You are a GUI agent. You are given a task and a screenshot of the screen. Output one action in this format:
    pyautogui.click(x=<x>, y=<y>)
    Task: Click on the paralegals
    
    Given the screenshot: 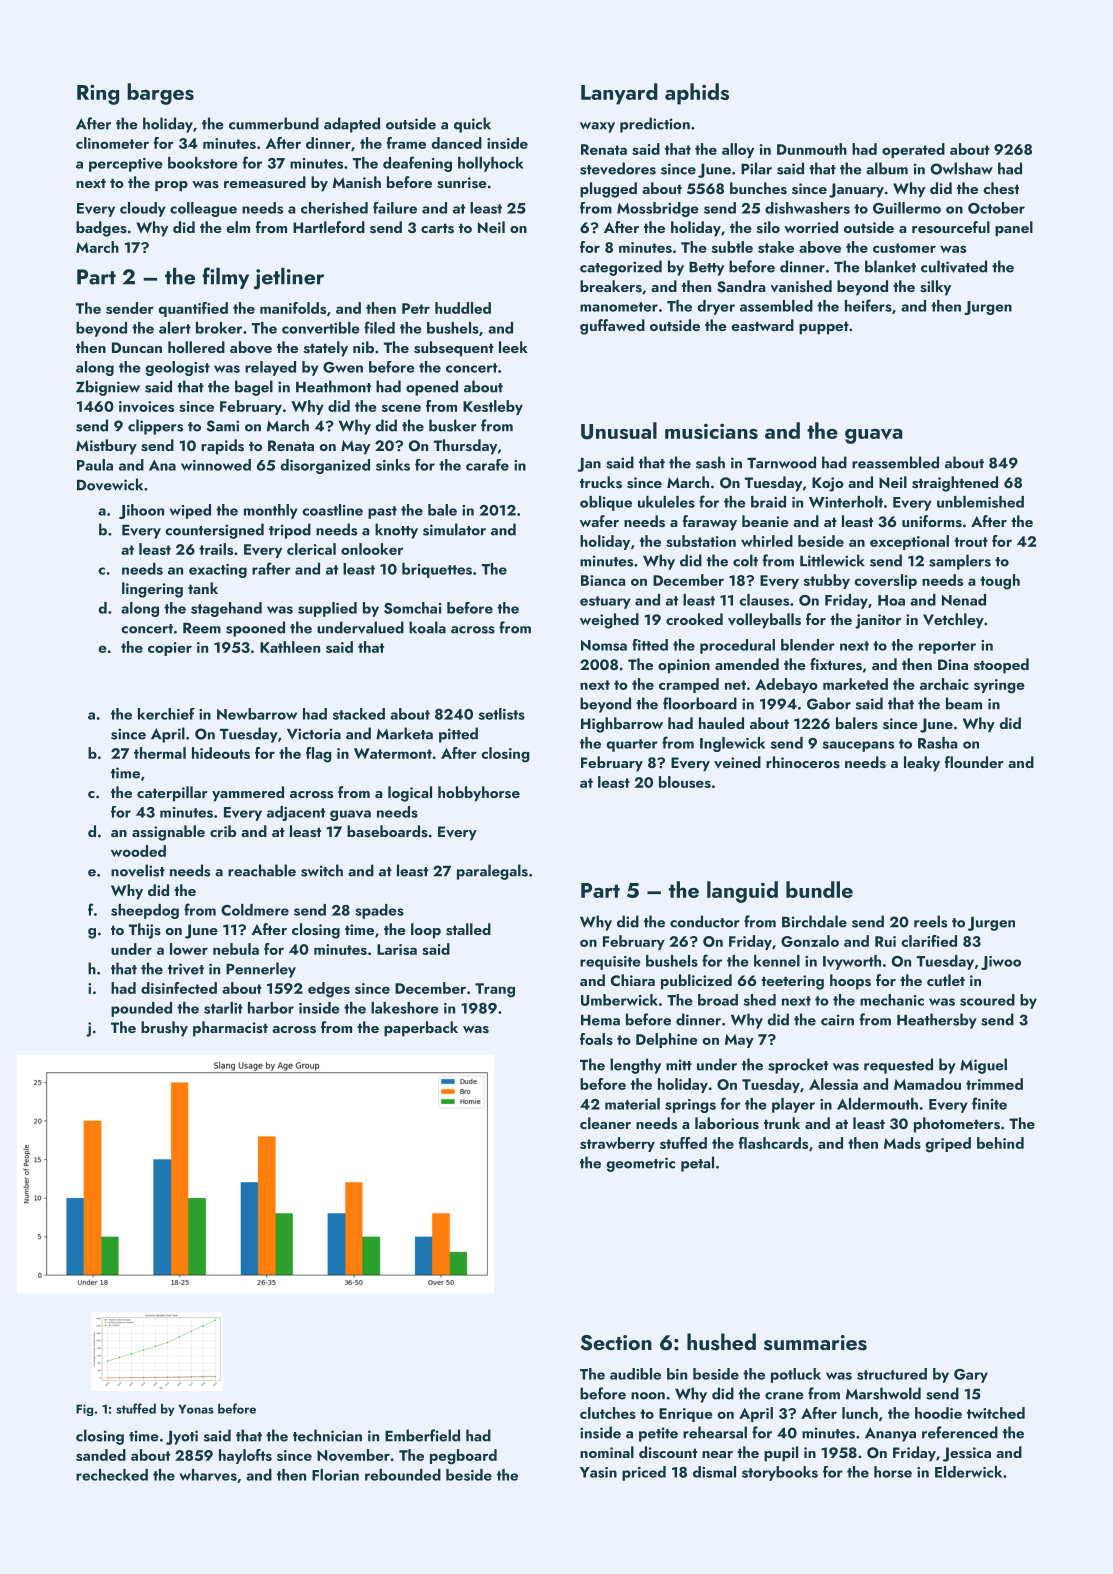 What is the action you would take?
    pyautogui.click(x=492, y=872)
